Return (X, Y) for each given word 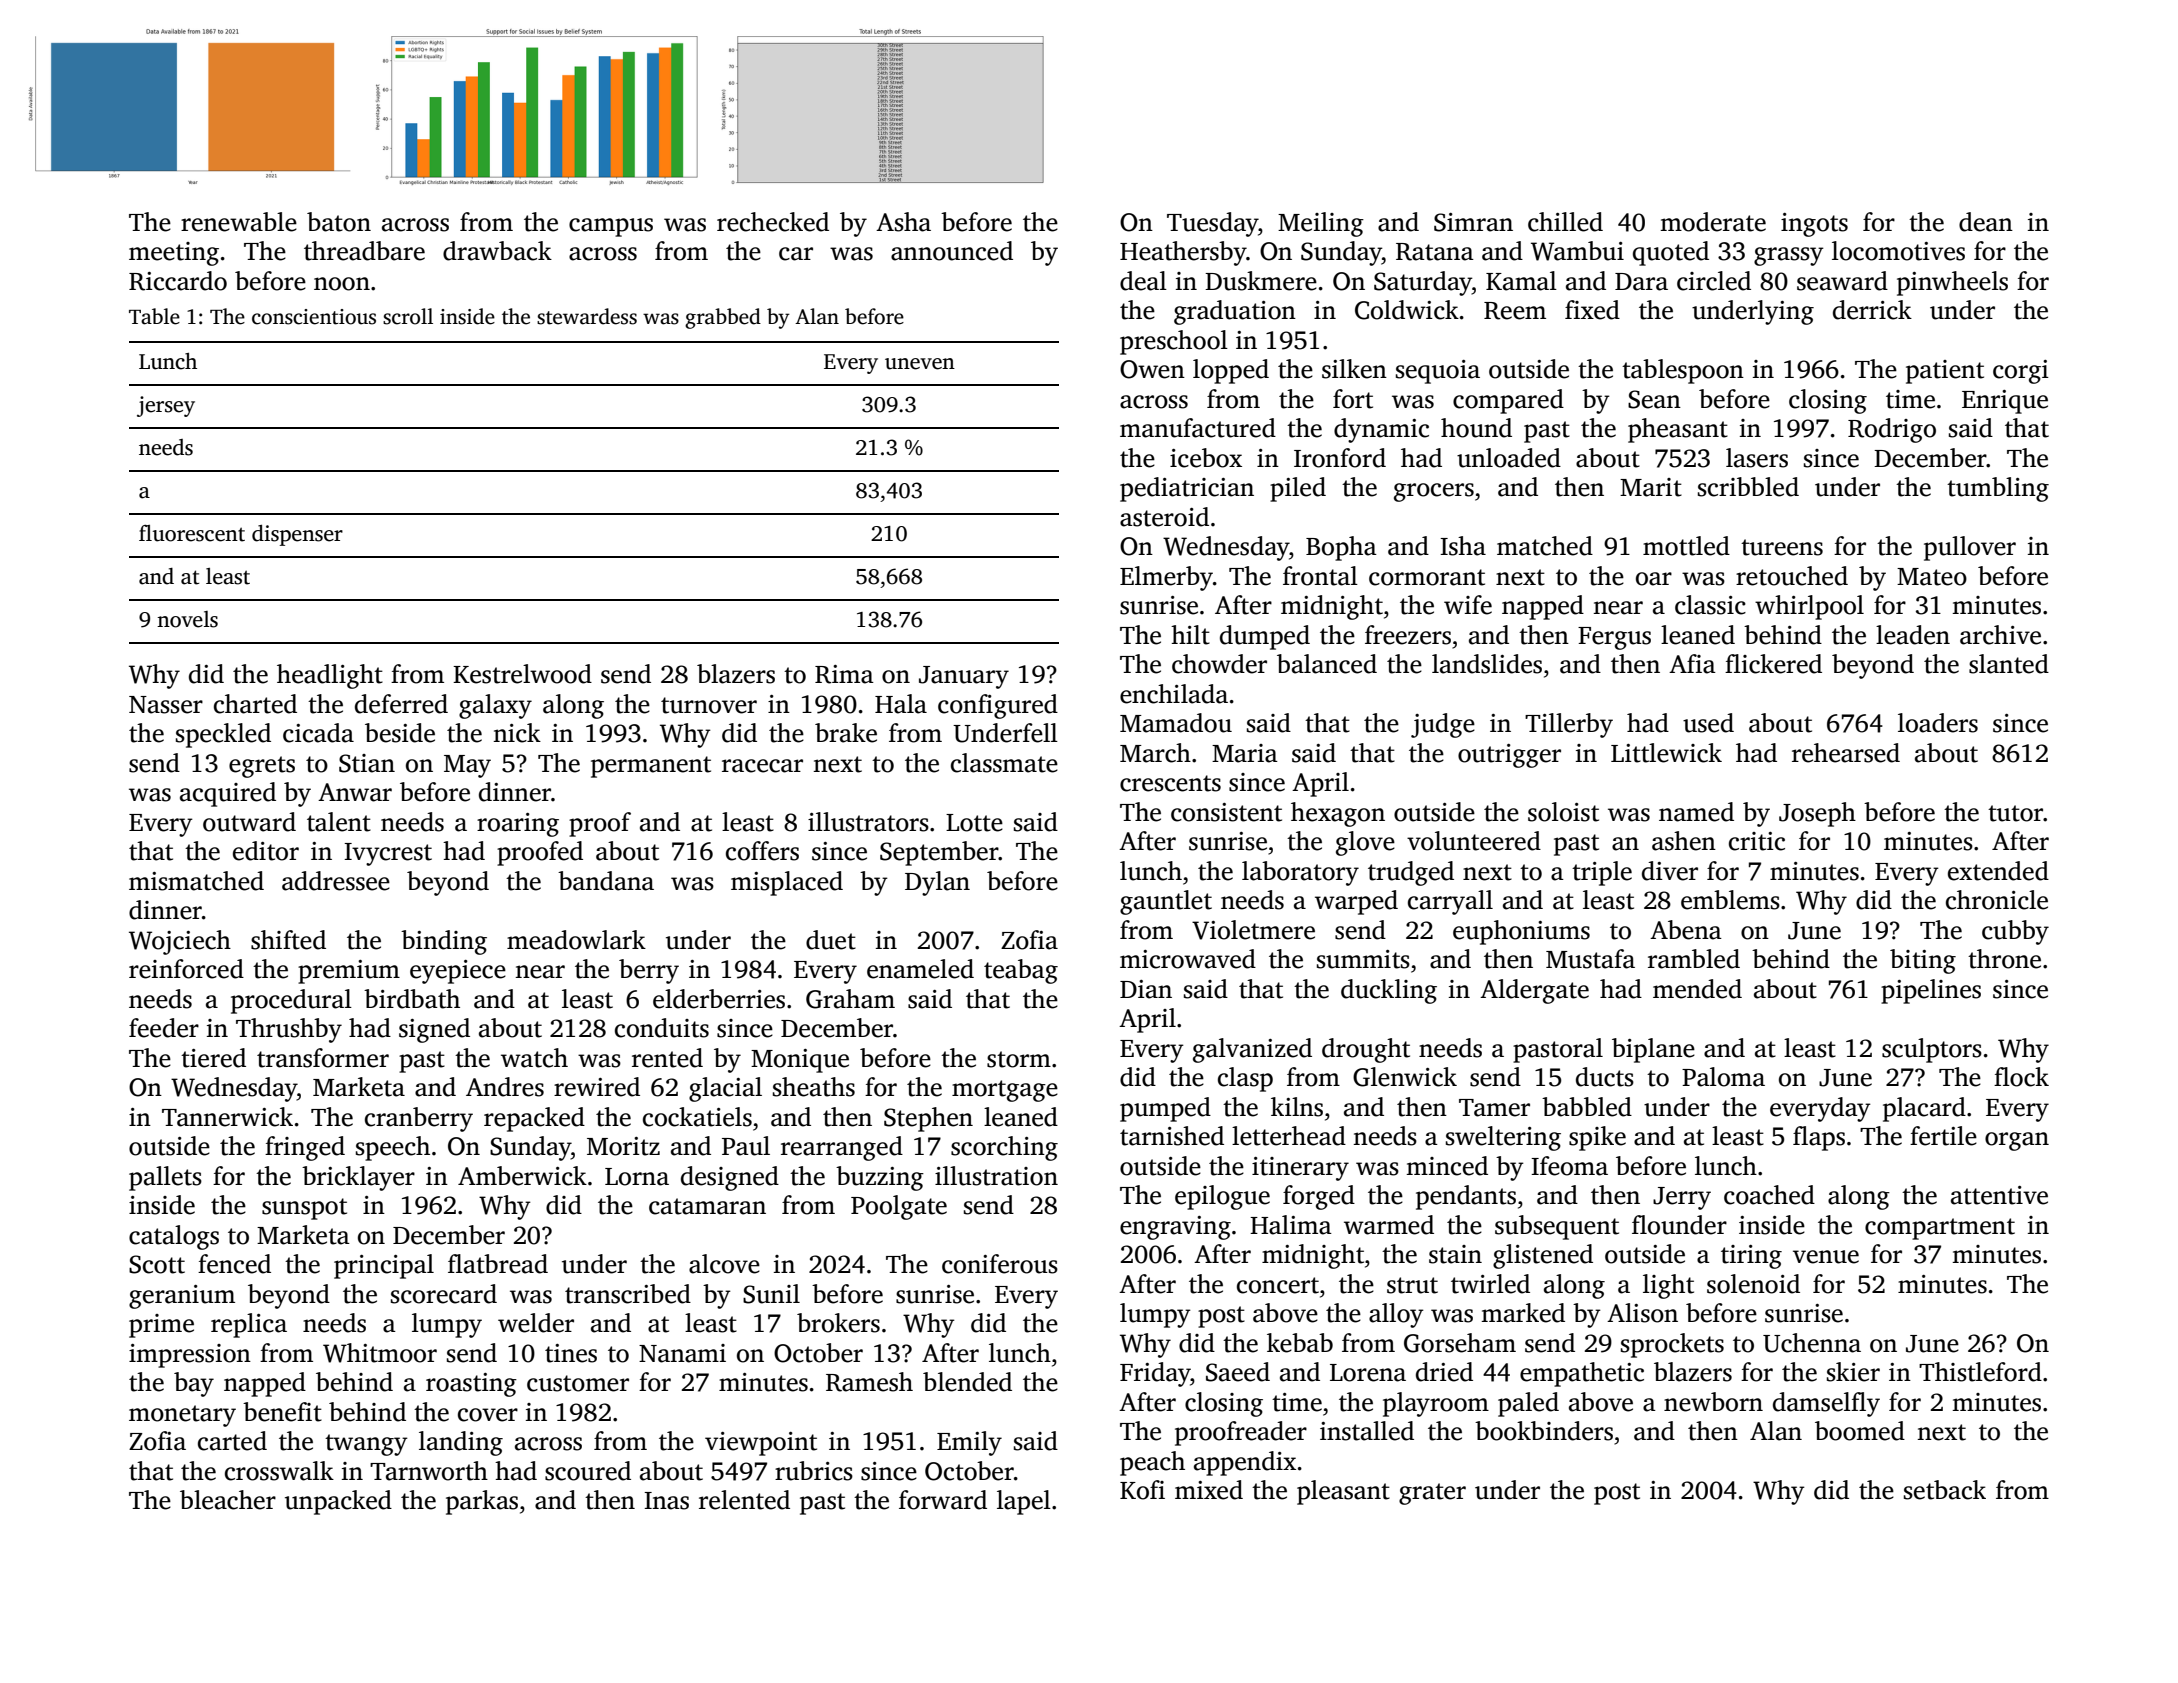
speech (393, 1148)
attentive (1999, 1195)
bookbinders (1544, 1431)
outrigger (1509, 756)
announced (952, 251)
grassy (1789, 256)
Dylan (937, 883)
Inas (666, 1501)
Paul (746, 1146)
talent (339, 822)
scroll (408, 316)
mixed (1209, 1490)
